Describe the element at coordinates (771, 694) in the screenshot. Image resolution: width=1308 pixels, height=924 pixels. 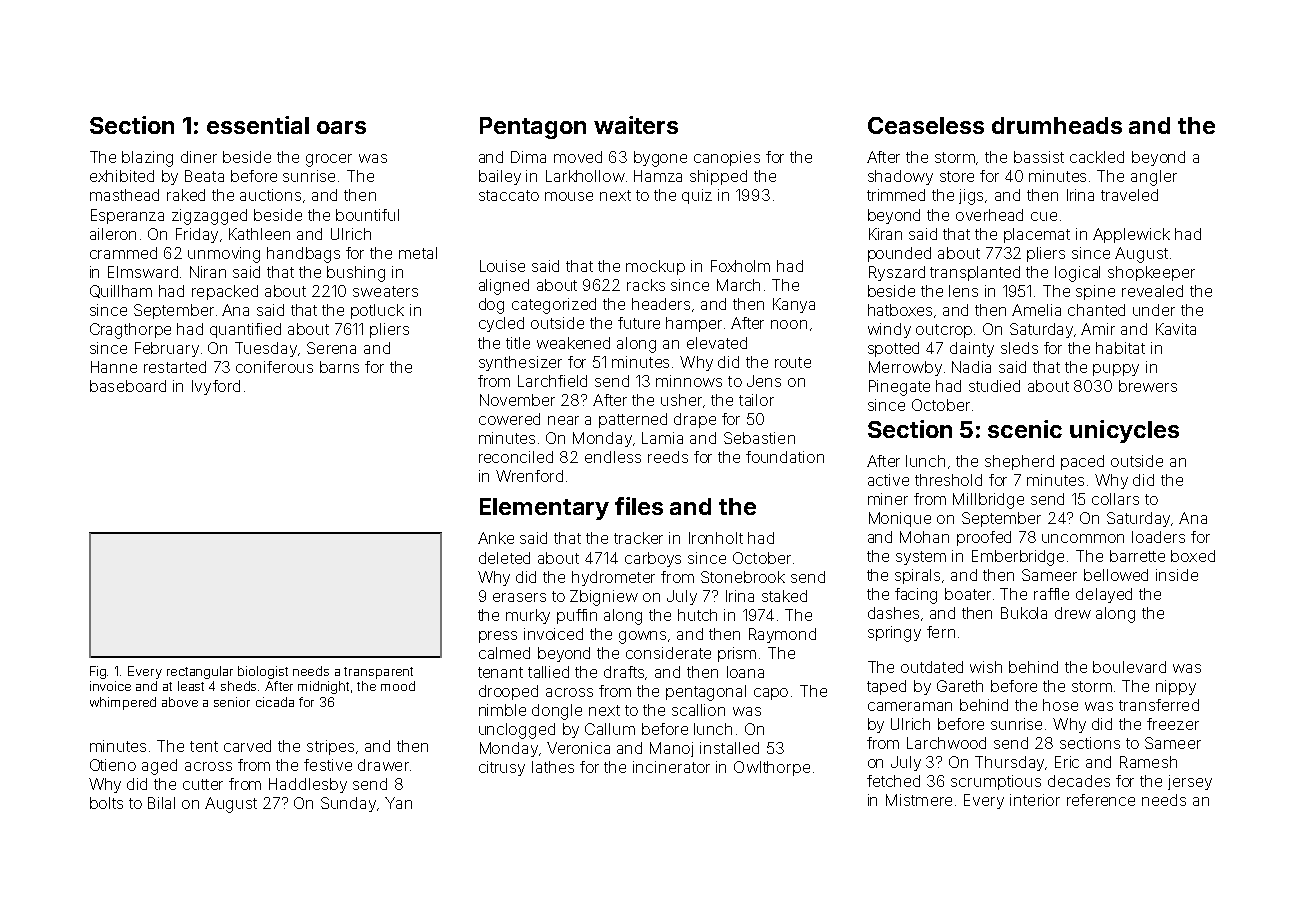
I see `capo` at that location.
